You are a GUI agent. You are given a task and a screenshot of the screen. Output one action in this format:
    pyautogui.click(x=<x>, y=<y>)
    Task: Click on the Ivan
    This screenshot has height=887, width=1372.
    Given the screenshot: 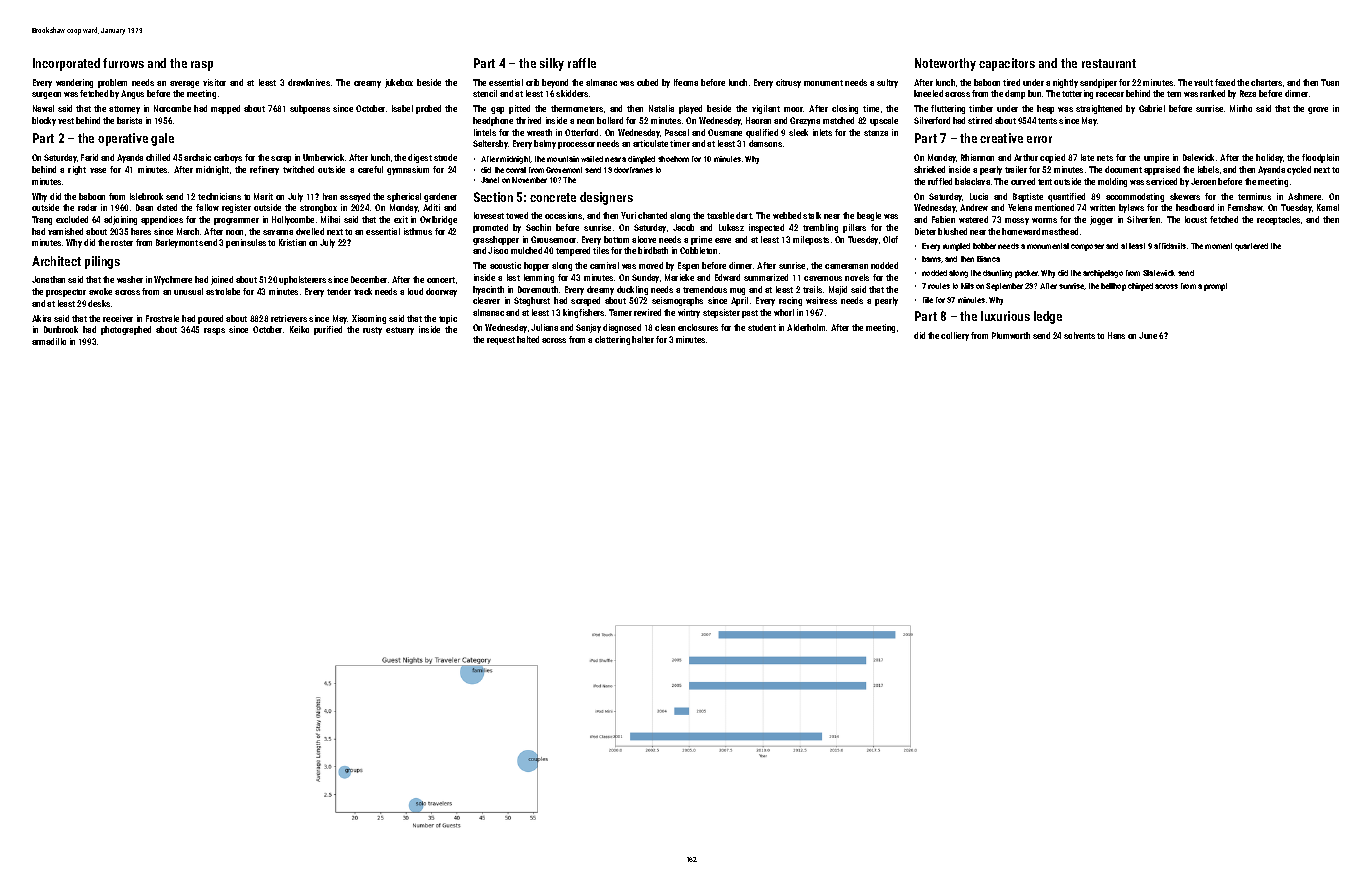 What is the action you would take?
    pyautogui.click(x=330, y=196)
